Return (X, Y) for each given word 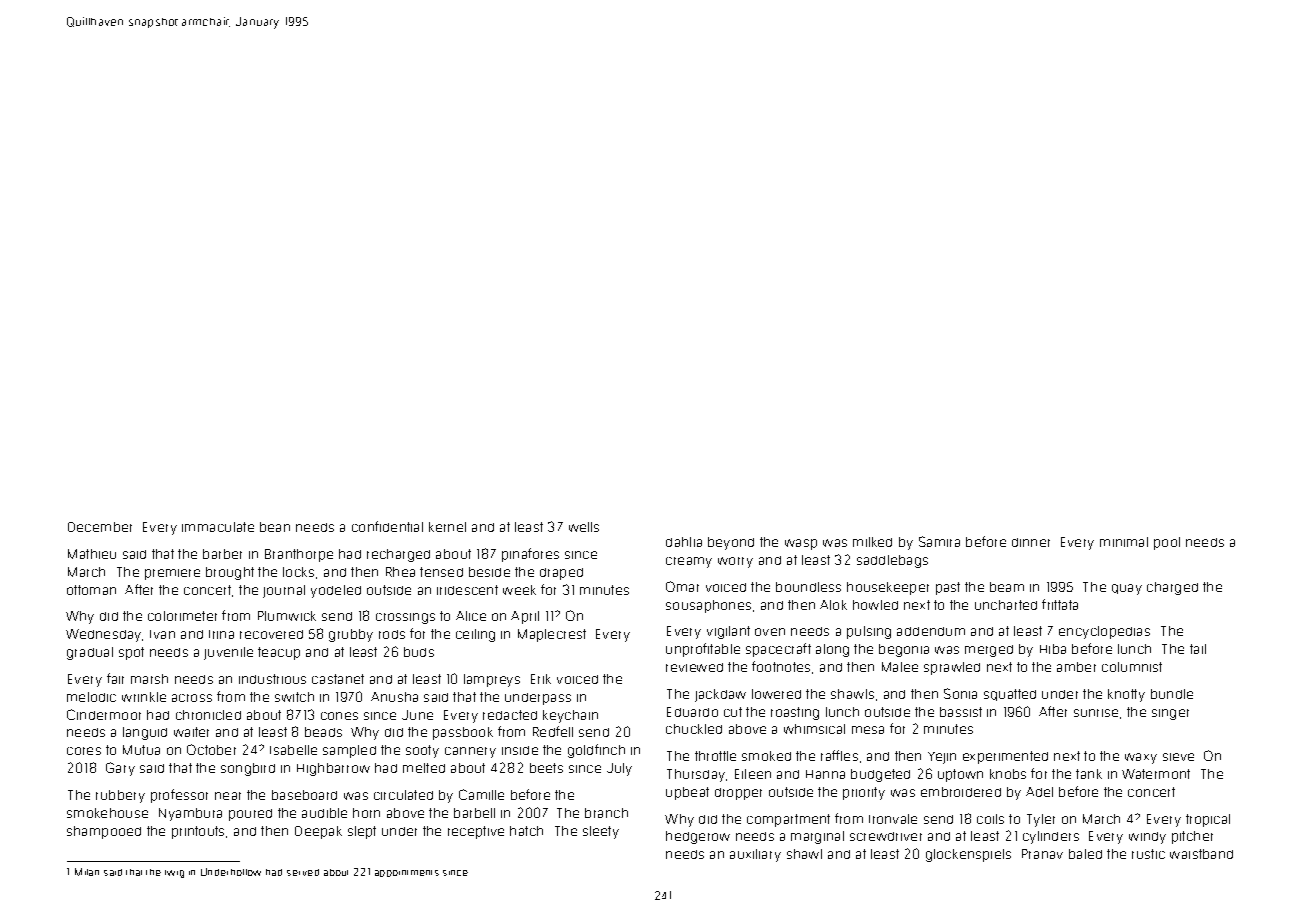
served (303, 872)
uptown (960, 775)
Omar (682, 586)
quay (1127, 589)
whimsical (814, 729)
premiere (172, 574)
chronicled (208, 715)
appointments (407, 873)
